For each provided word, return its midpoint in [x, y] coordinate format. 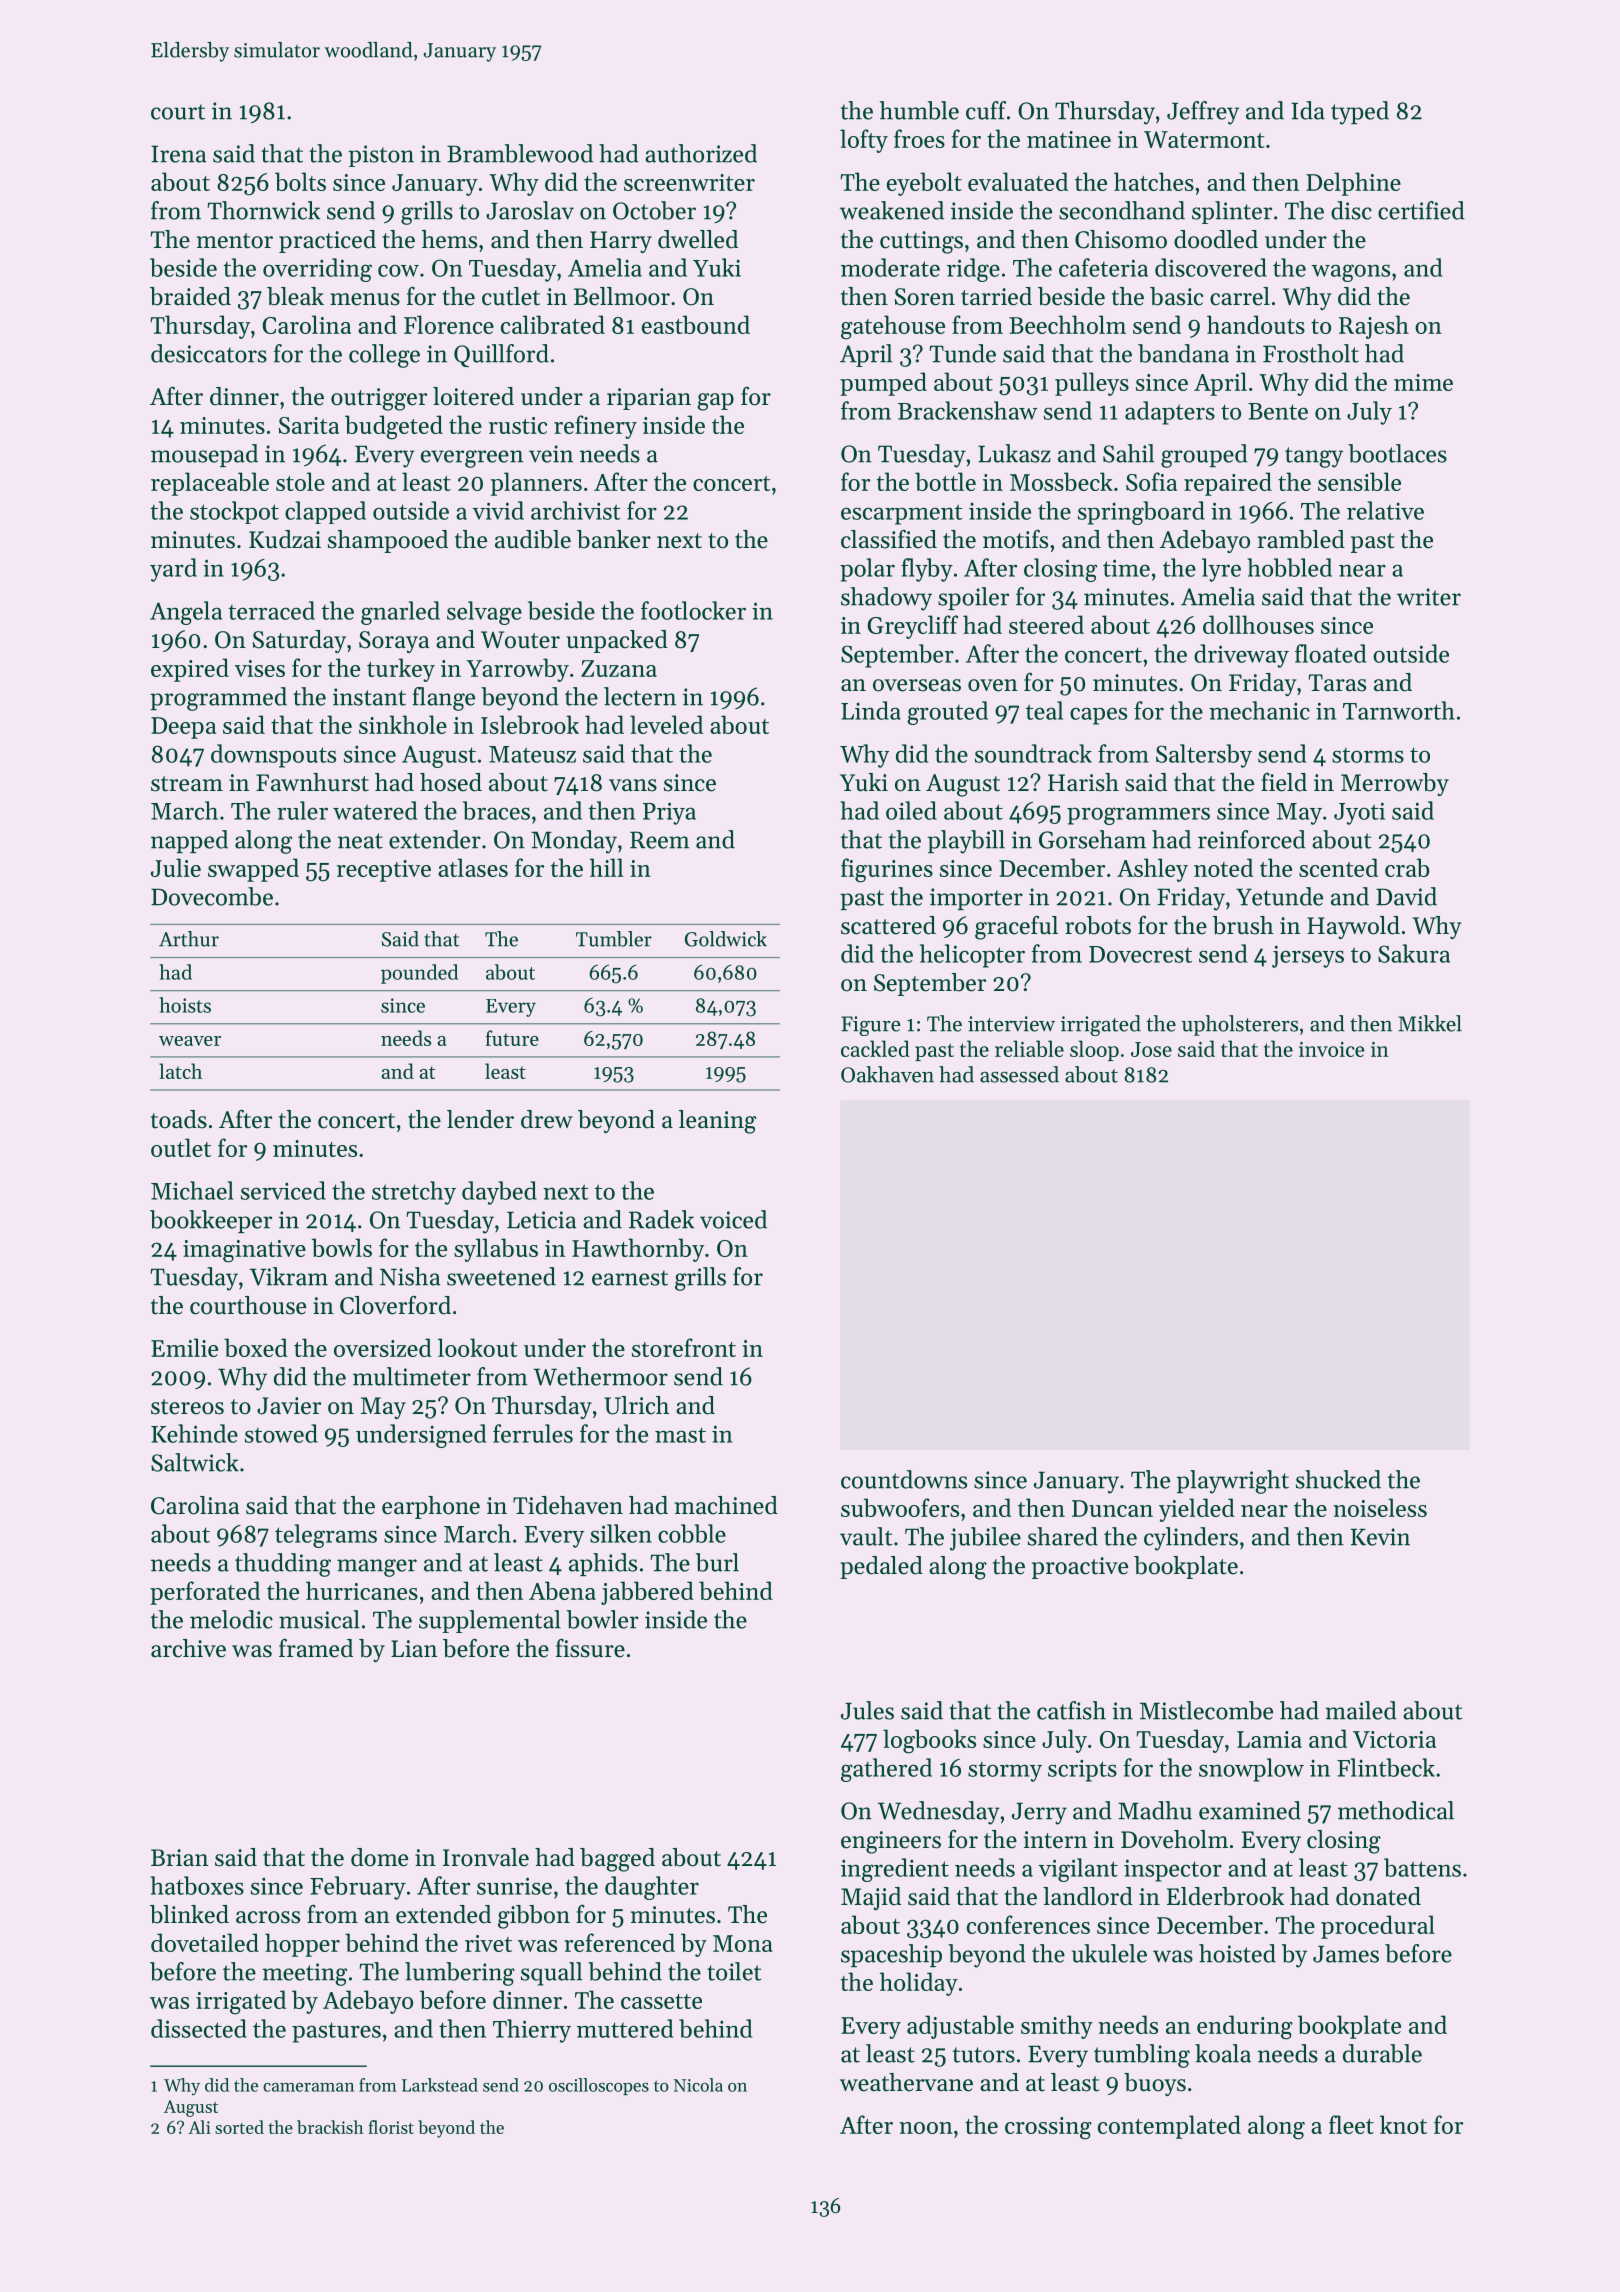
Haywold [1353, 927]
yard [173, 570]
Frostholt [1311, 353]
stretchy [414, 1193]
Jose [1151, 1049]
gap [715, 402]
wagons [1351, 273]
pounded [419, 974]
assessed [1019, 1074]
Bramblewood [520, 153]
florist [391, 2127]
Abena [562, 1590]
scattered [888, 925]
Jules [867, 1710]
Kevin [1380, 1537]
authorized [701, 153]
